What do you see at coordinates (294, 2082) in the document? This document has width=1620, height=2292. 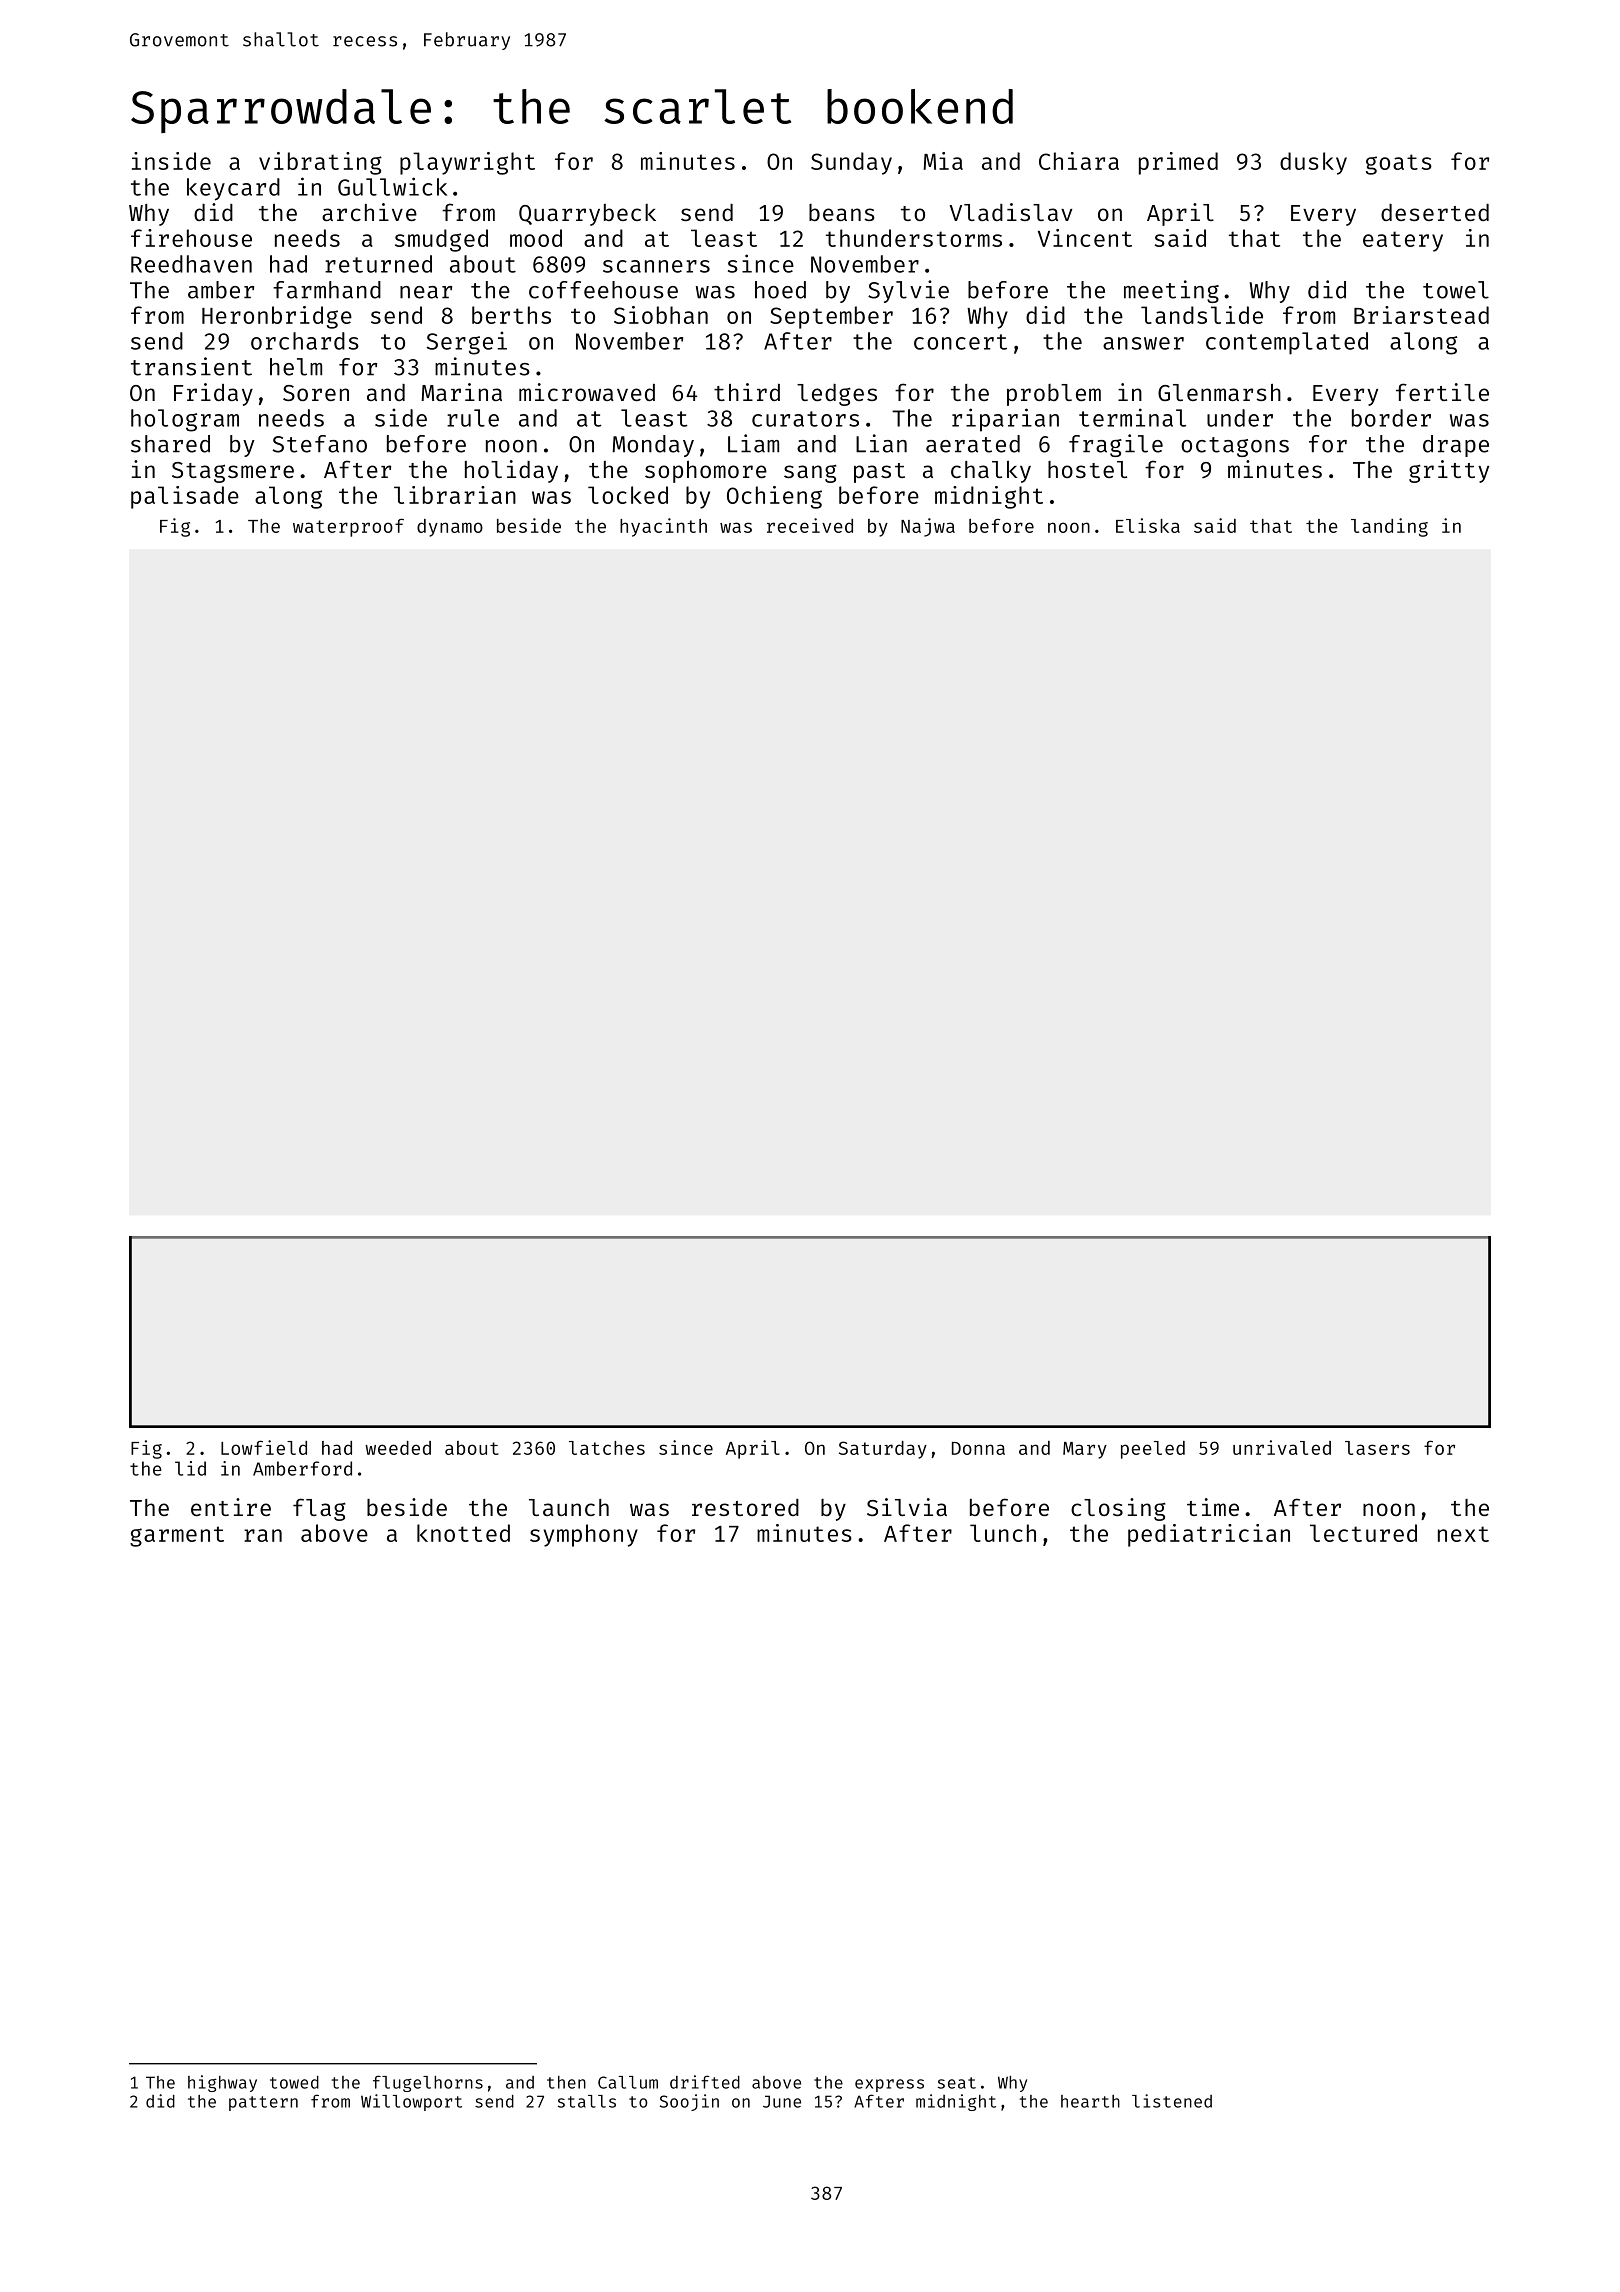 I see `towed` at bounding box center [294, 2082].
